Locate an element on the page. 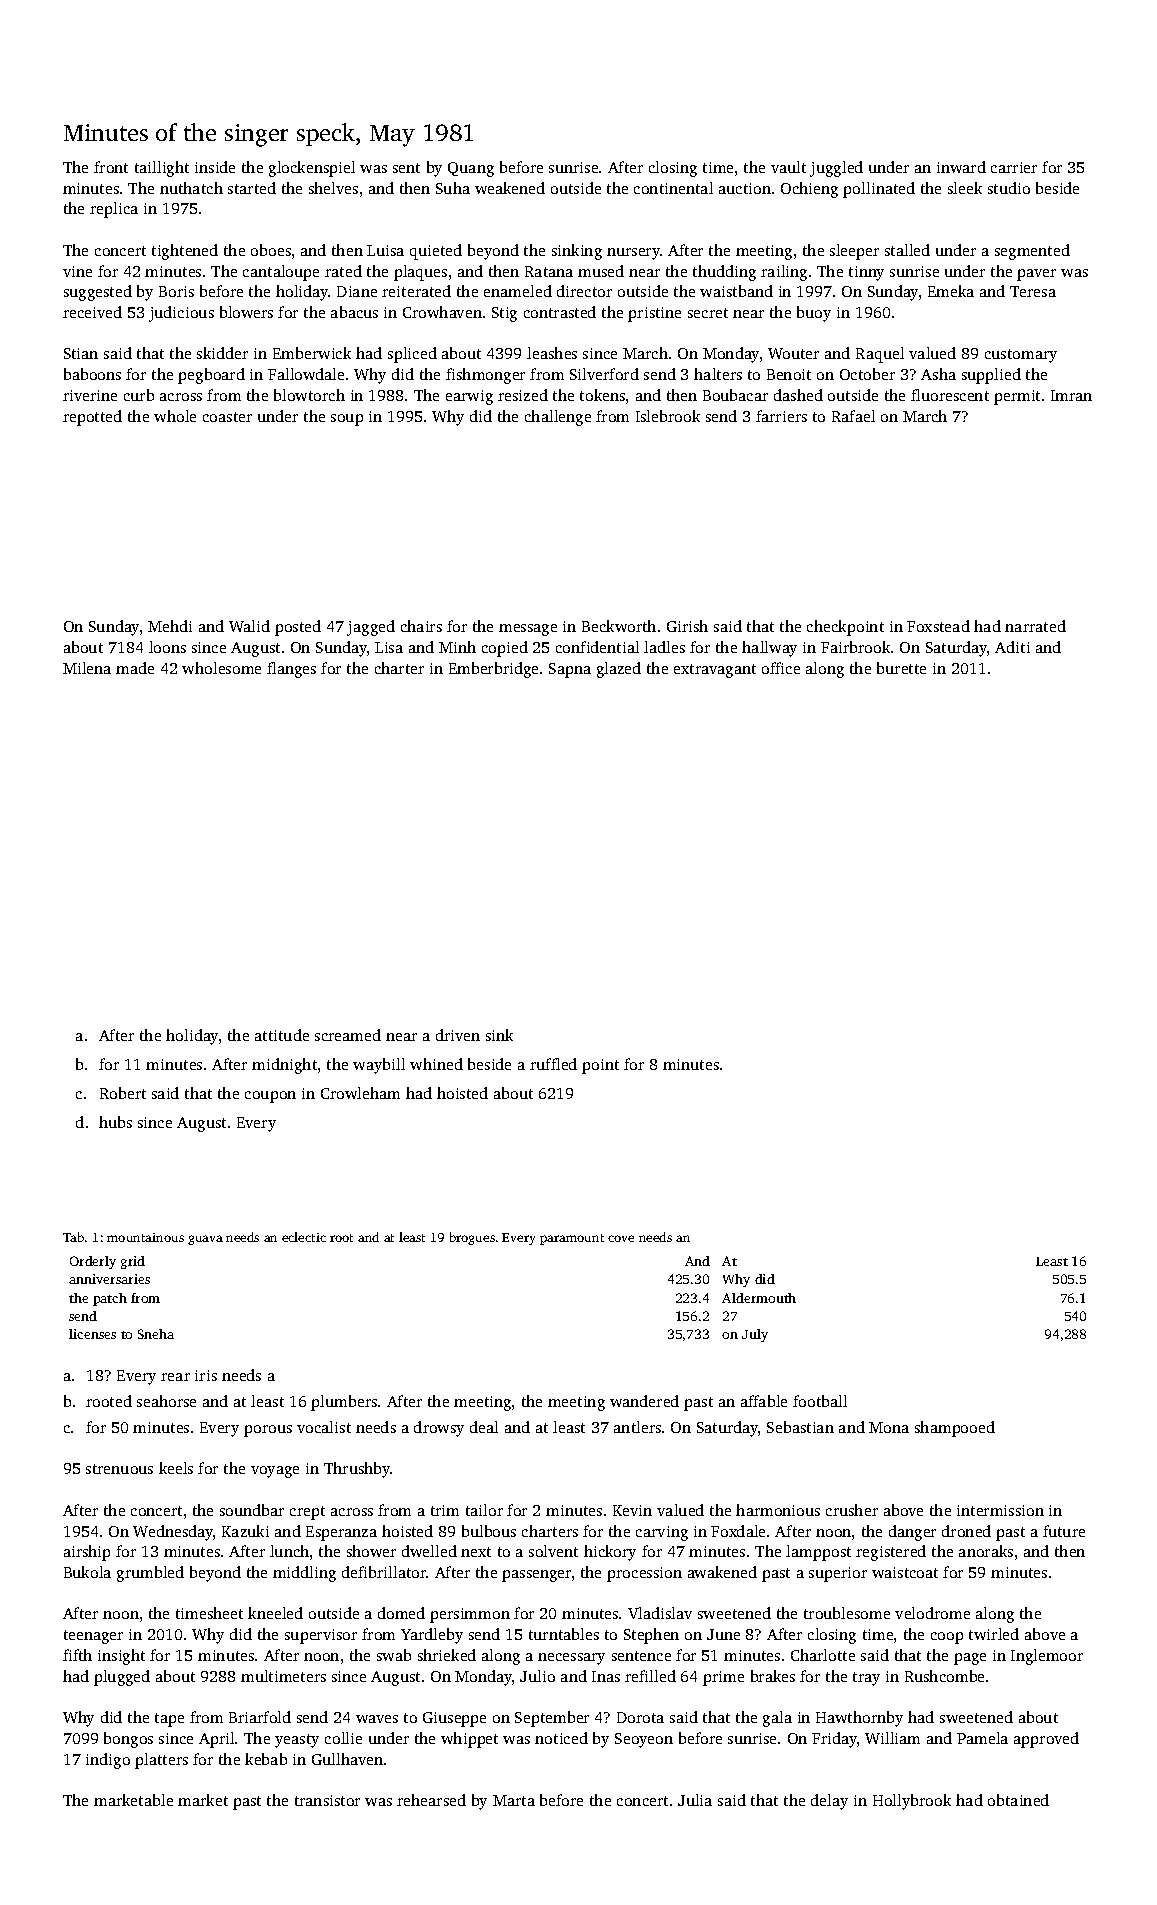 The image size is (1157, 1905). shampooed is located at coordinates (955, 1429).
